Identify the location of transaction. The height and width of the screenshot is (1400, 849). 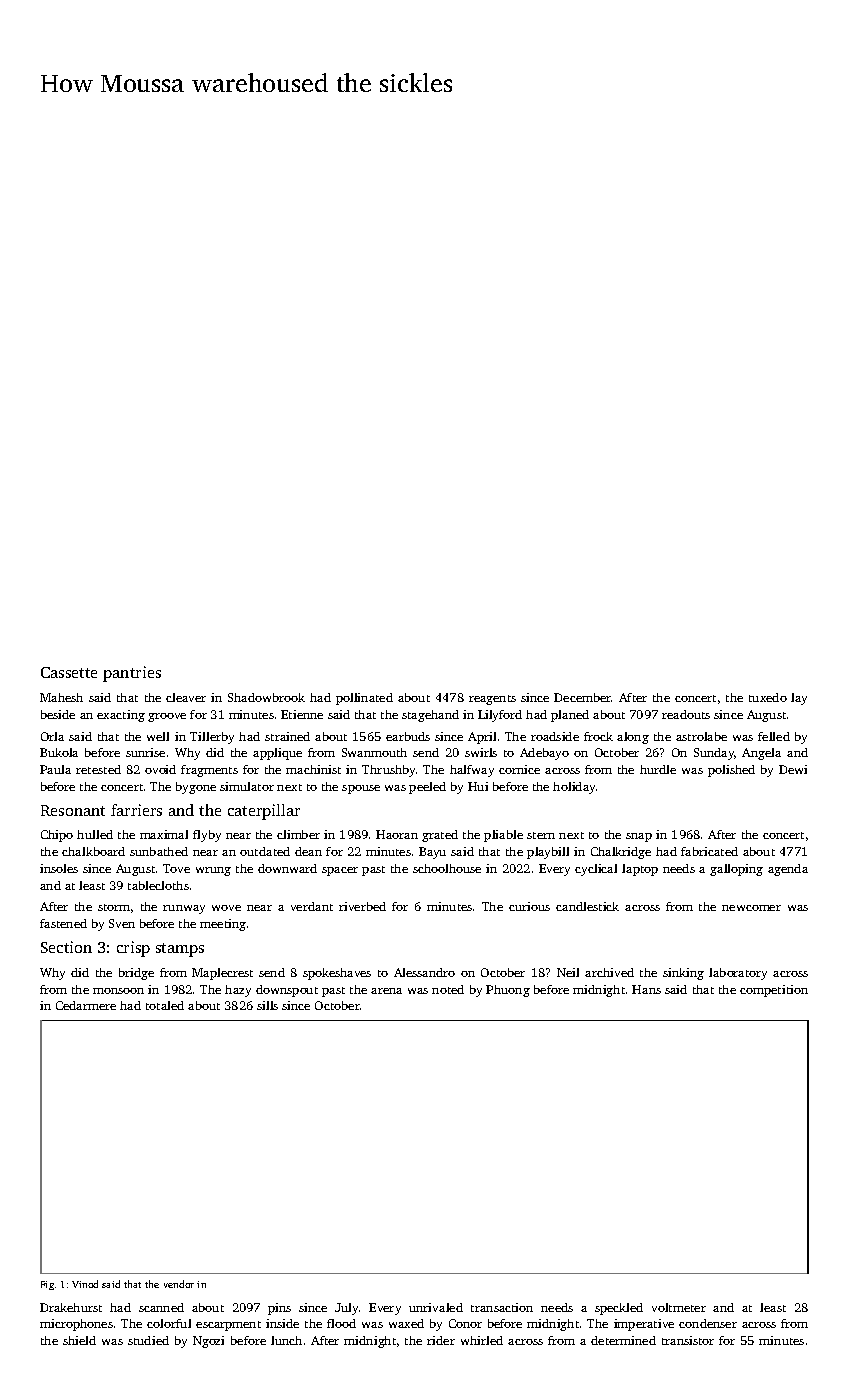
(502, 1307).
